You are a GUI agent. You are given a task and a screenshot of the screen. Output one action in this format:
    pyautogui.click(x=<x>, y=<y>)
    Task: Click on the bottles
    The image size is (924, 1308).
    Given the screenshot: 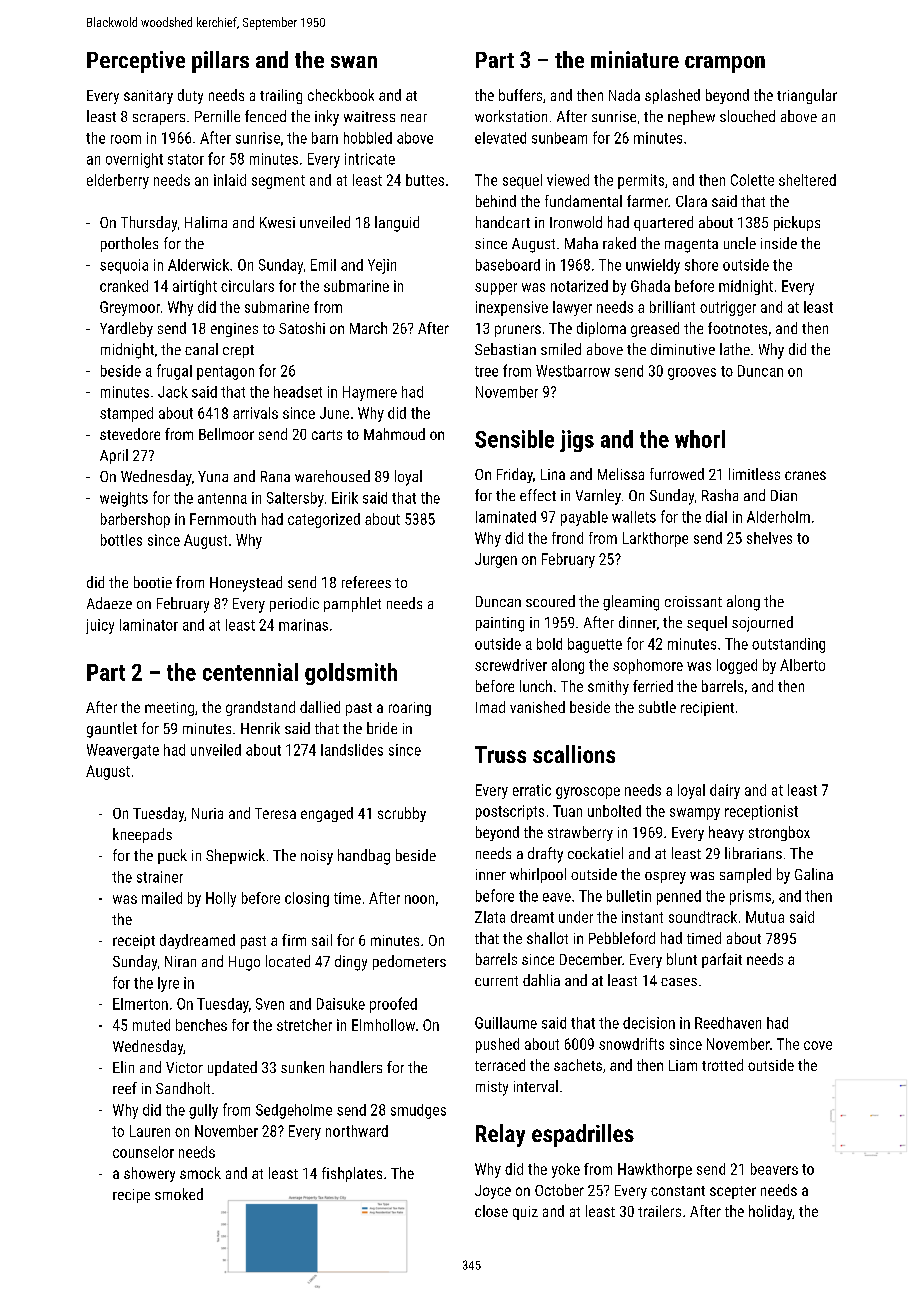 What is the action you would take?
    pyautogui.click(x=121, y=540)
